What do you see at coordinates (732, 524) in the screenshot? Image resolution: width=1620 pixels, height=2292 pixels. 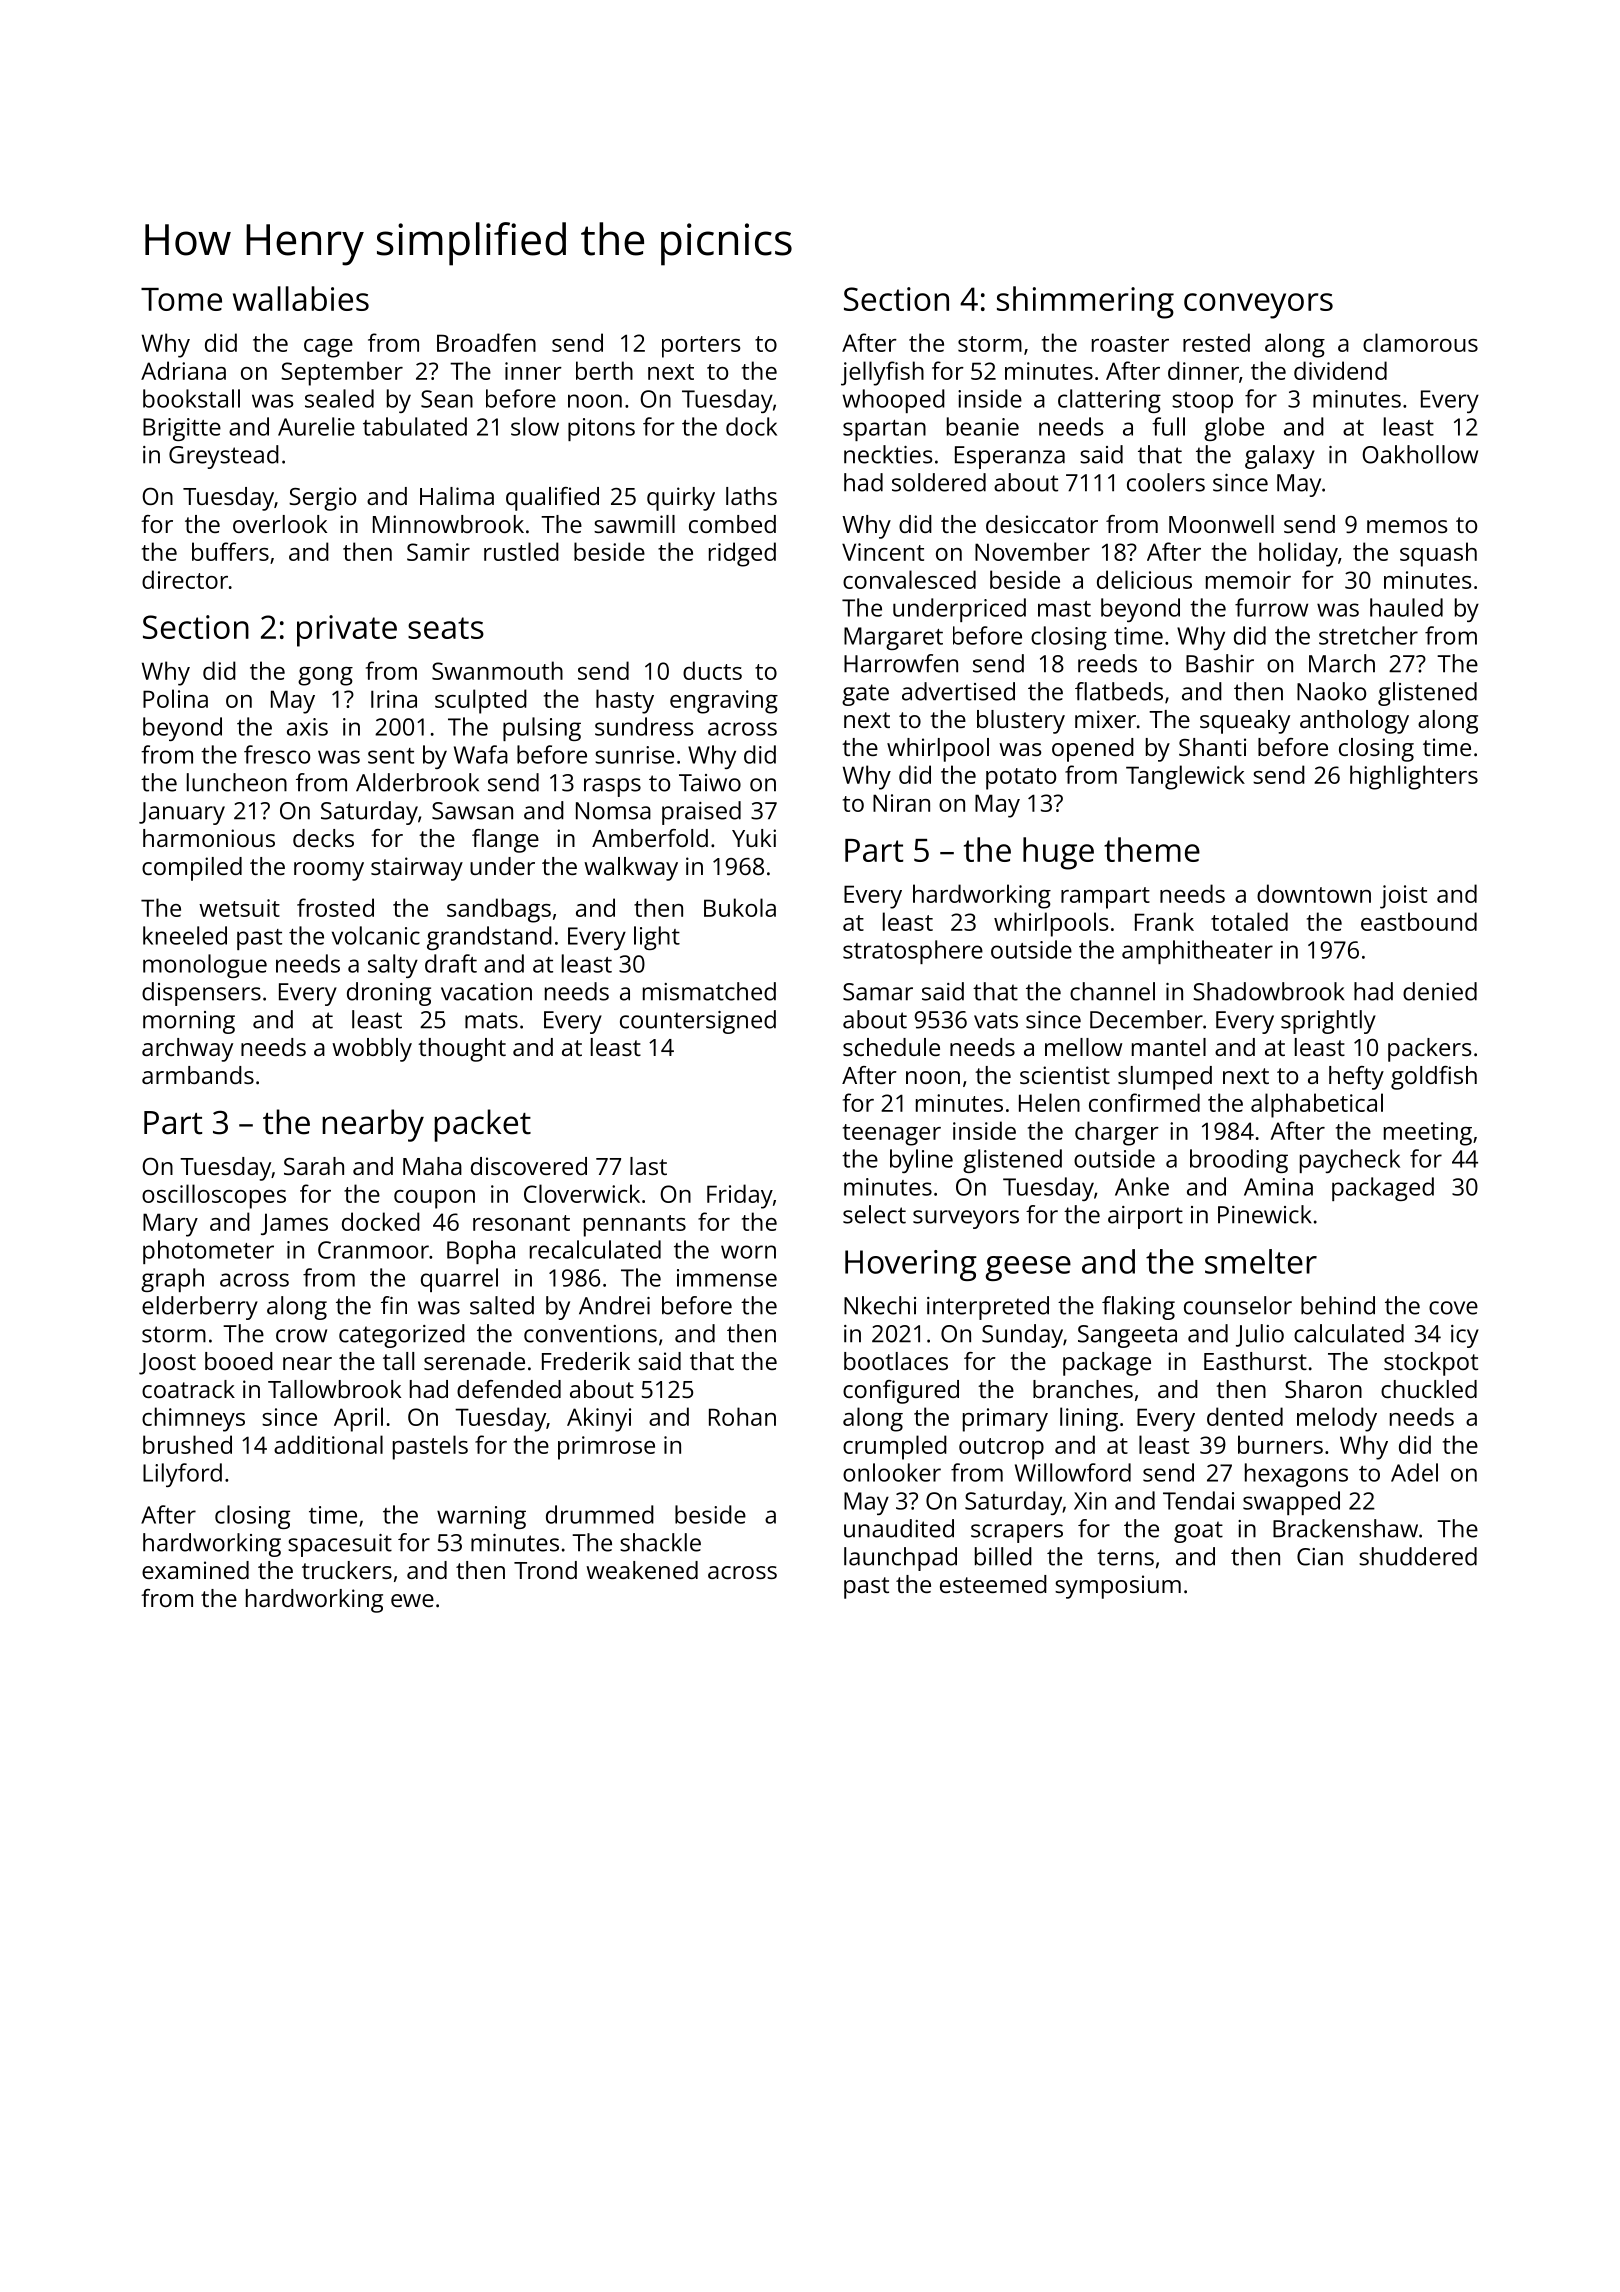 I see `combed` at bounding box center [732, 524].
